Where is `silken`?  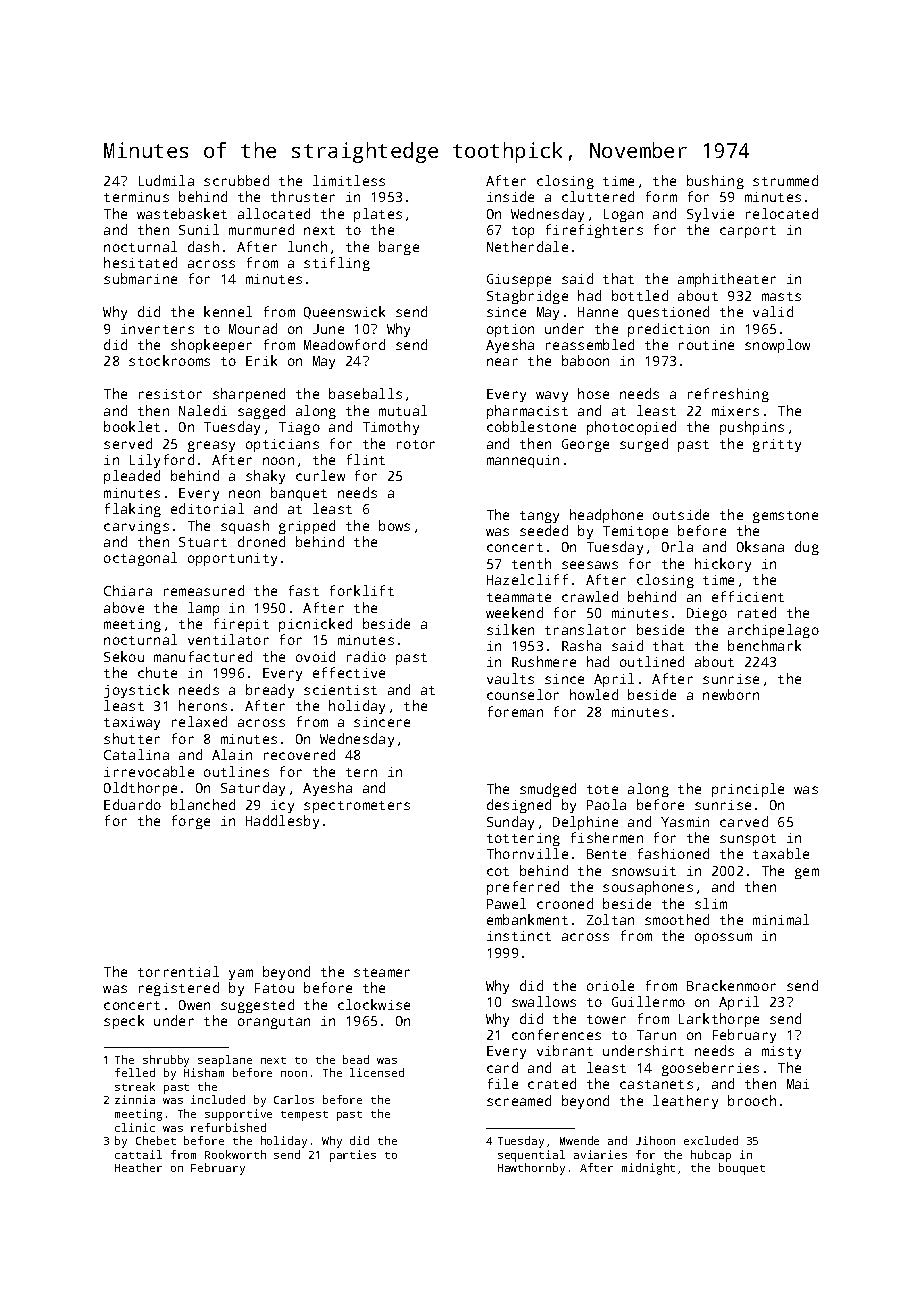 silken is located at coordinates (510, 629).
